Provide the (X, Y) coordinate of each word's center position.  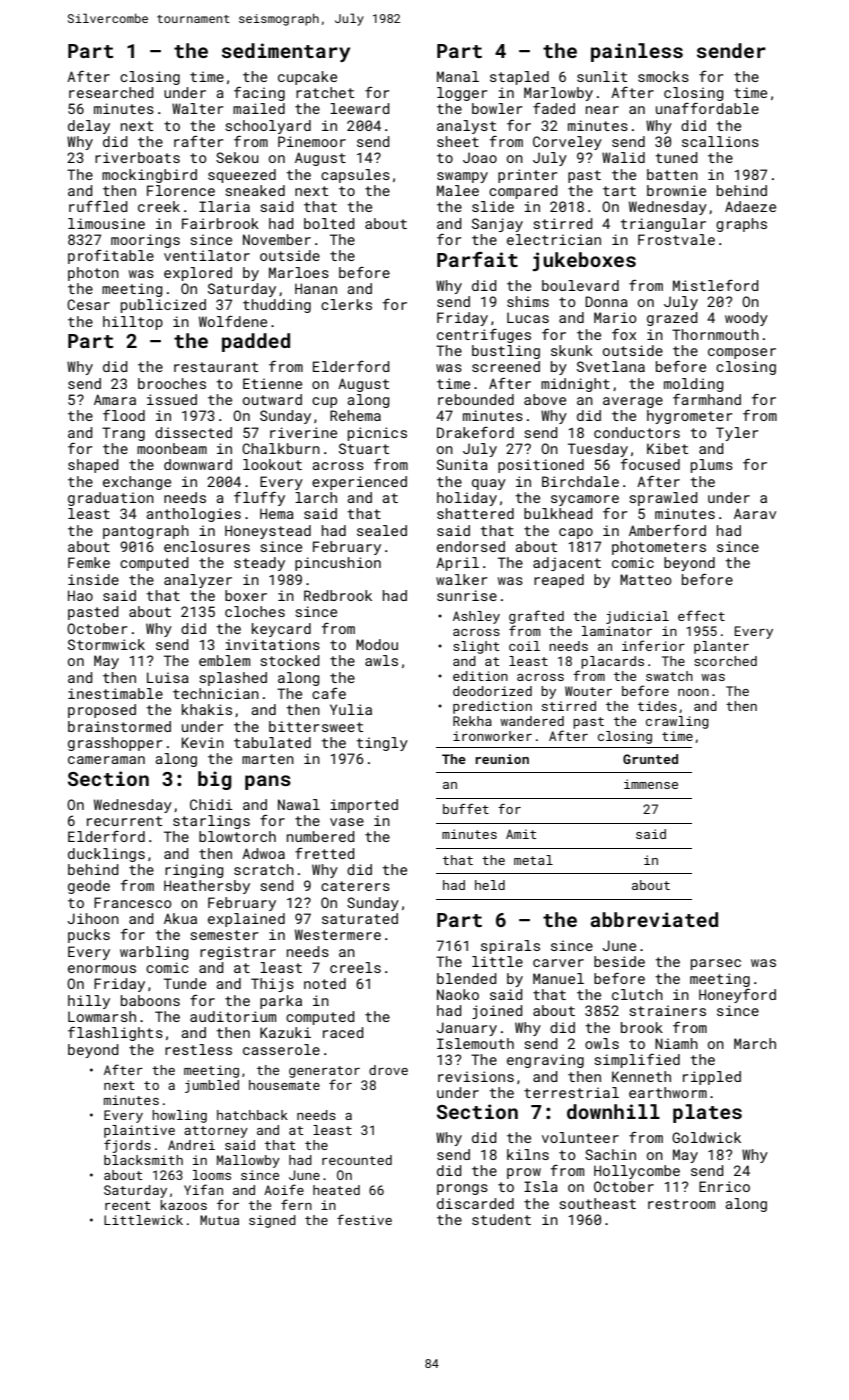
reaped (559, 581)
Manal (458, 76)
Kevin (203, 742)
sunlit (602, 76)
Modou (377, 644)
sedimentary (286, 52)
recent (128, 1205)
